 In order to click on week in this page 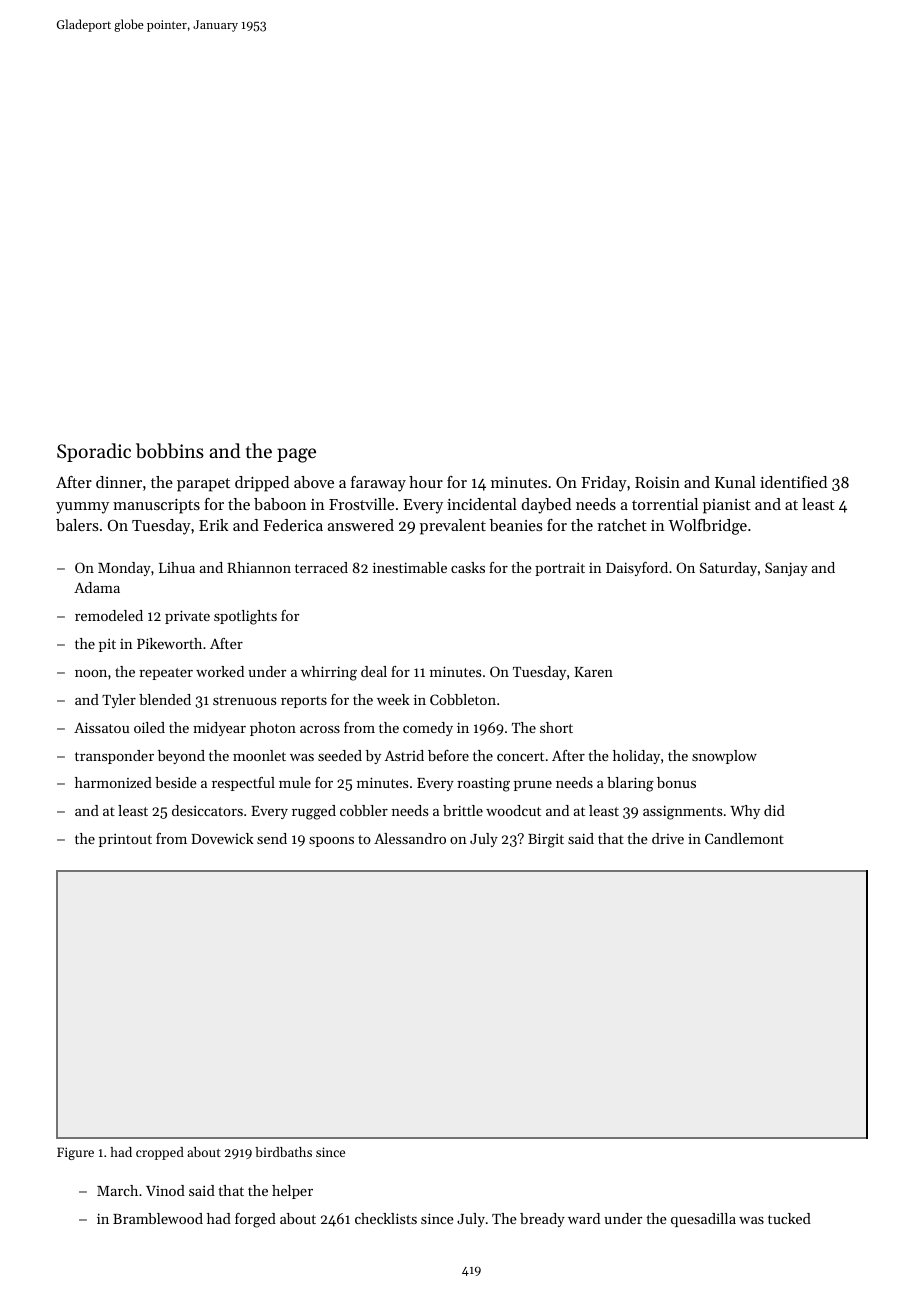, I will do `click(393, 699)`.
